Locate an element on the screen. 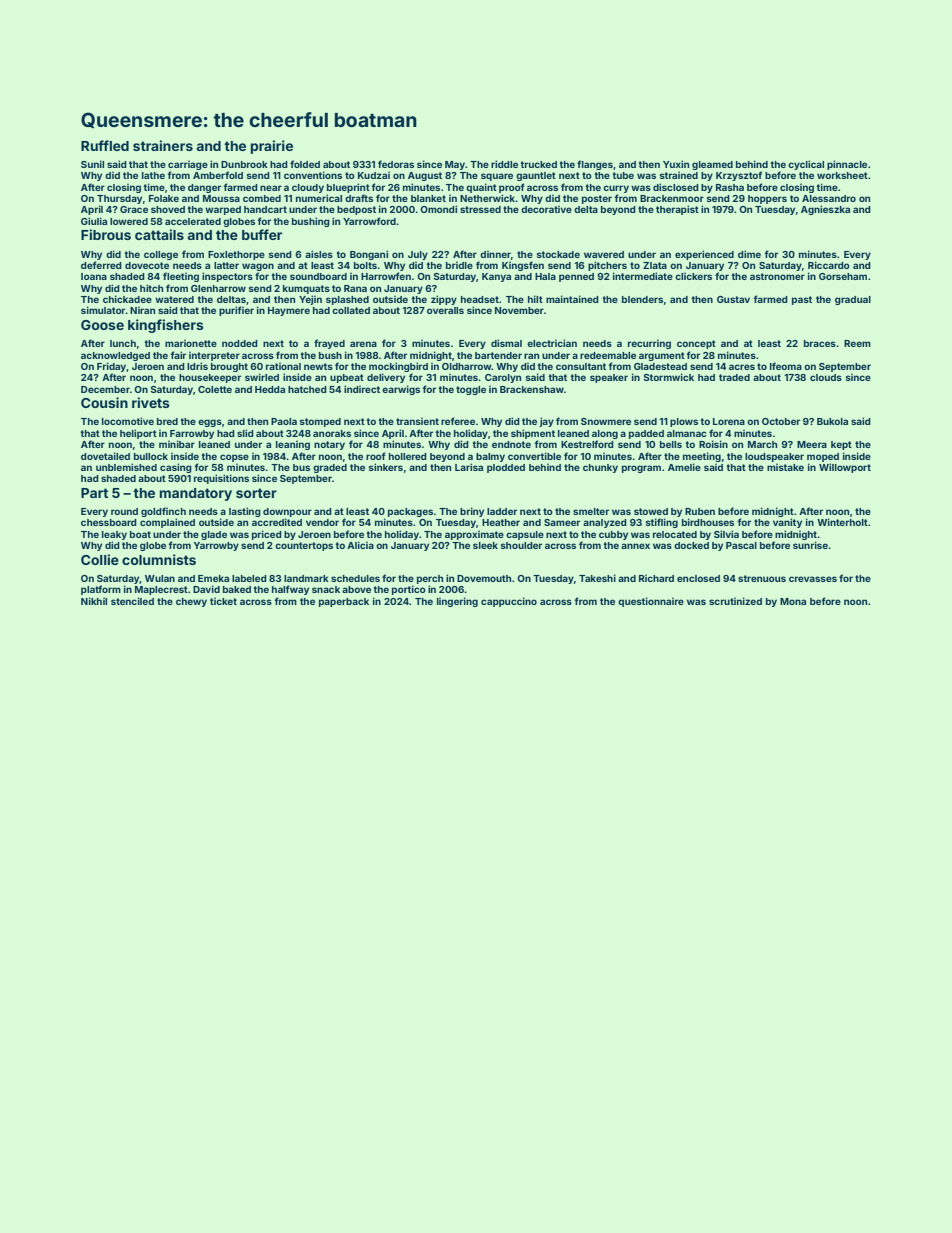 The image size is (952, 1233). Rasha is located at coordinates (730, 187).
